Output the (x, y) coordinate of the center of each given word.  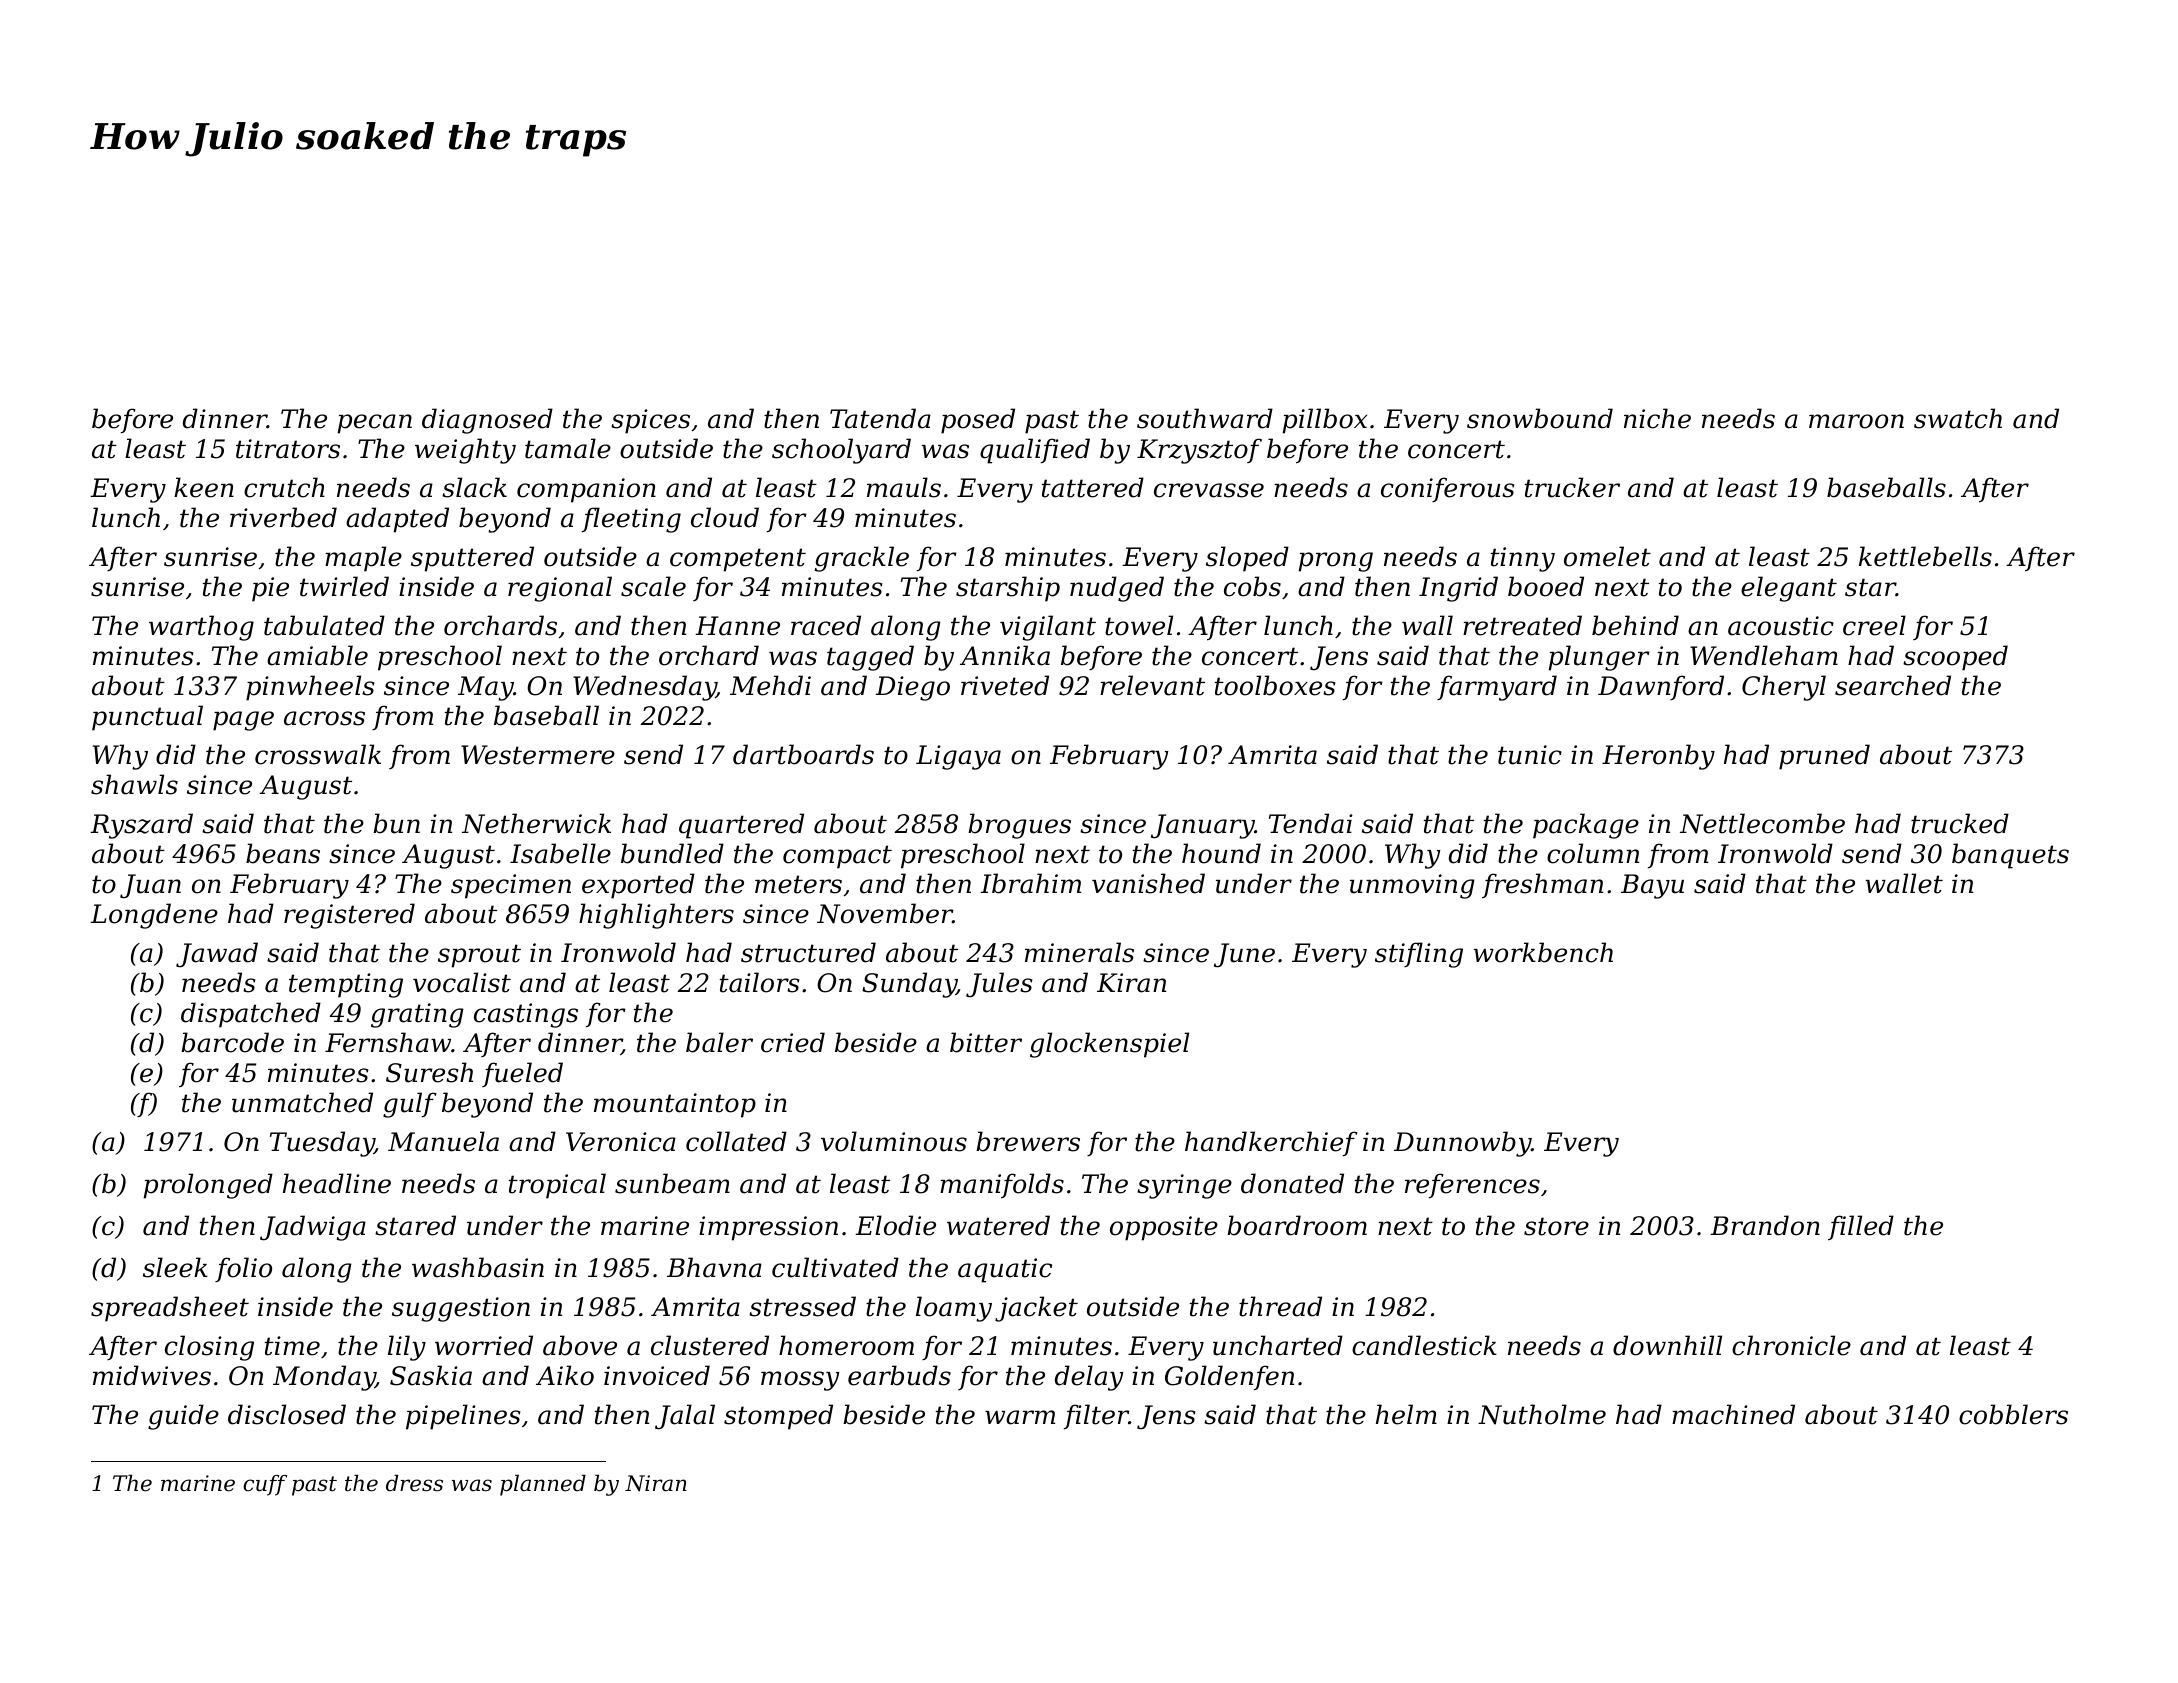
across (324, 718)
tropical (557, 1186)
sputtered (472, 559)
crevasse (1209, 490)
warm (1020, 1417)
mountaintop (675, 1105)
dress (414, 1483)
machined (1733, 1414)
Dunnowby (1462, 1144)
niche (1657, 418)
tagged (870, 658)
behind (1635, 625)
